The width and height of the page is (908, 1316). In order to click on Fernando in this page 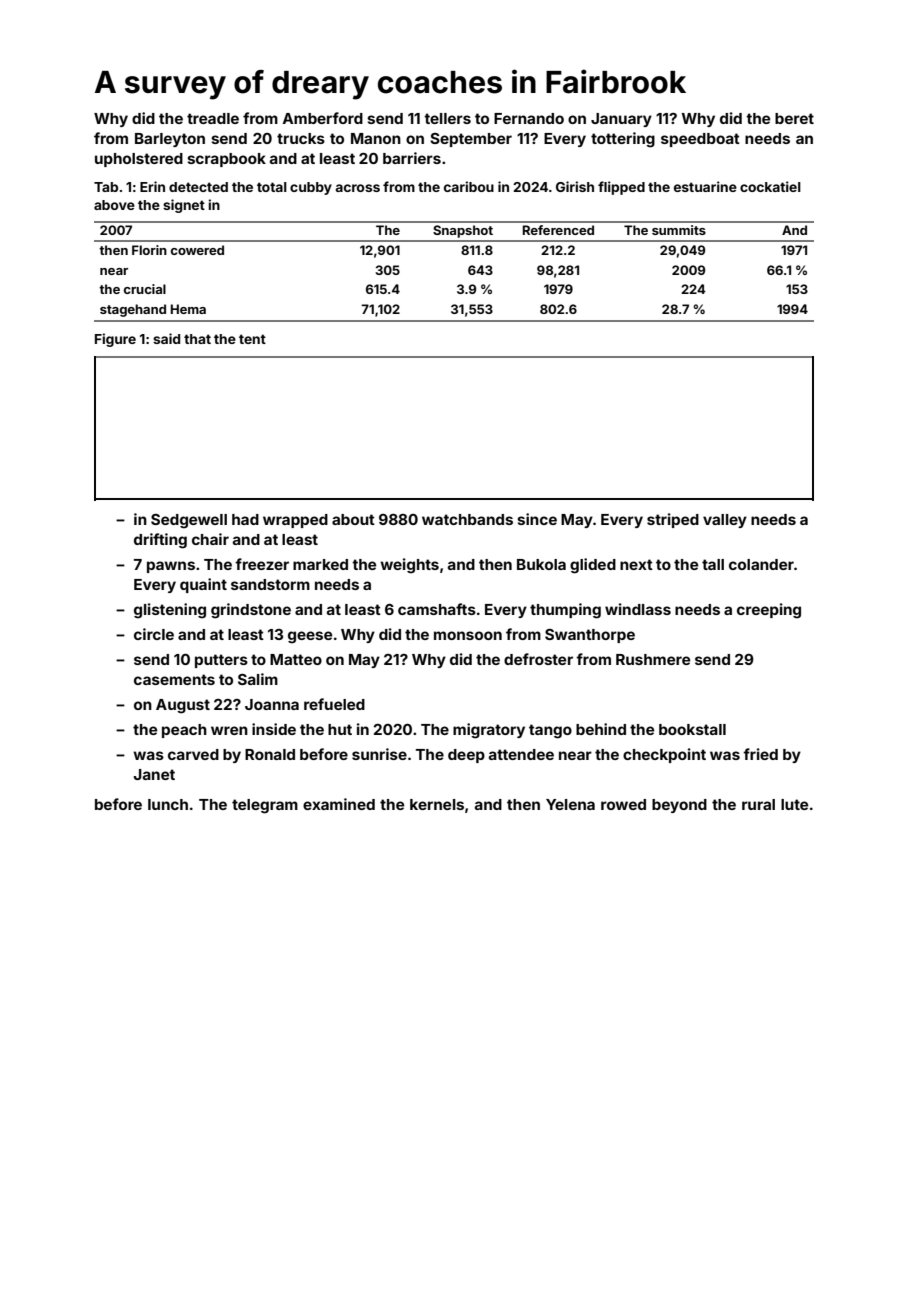, I will do `click(529, 118)`.
